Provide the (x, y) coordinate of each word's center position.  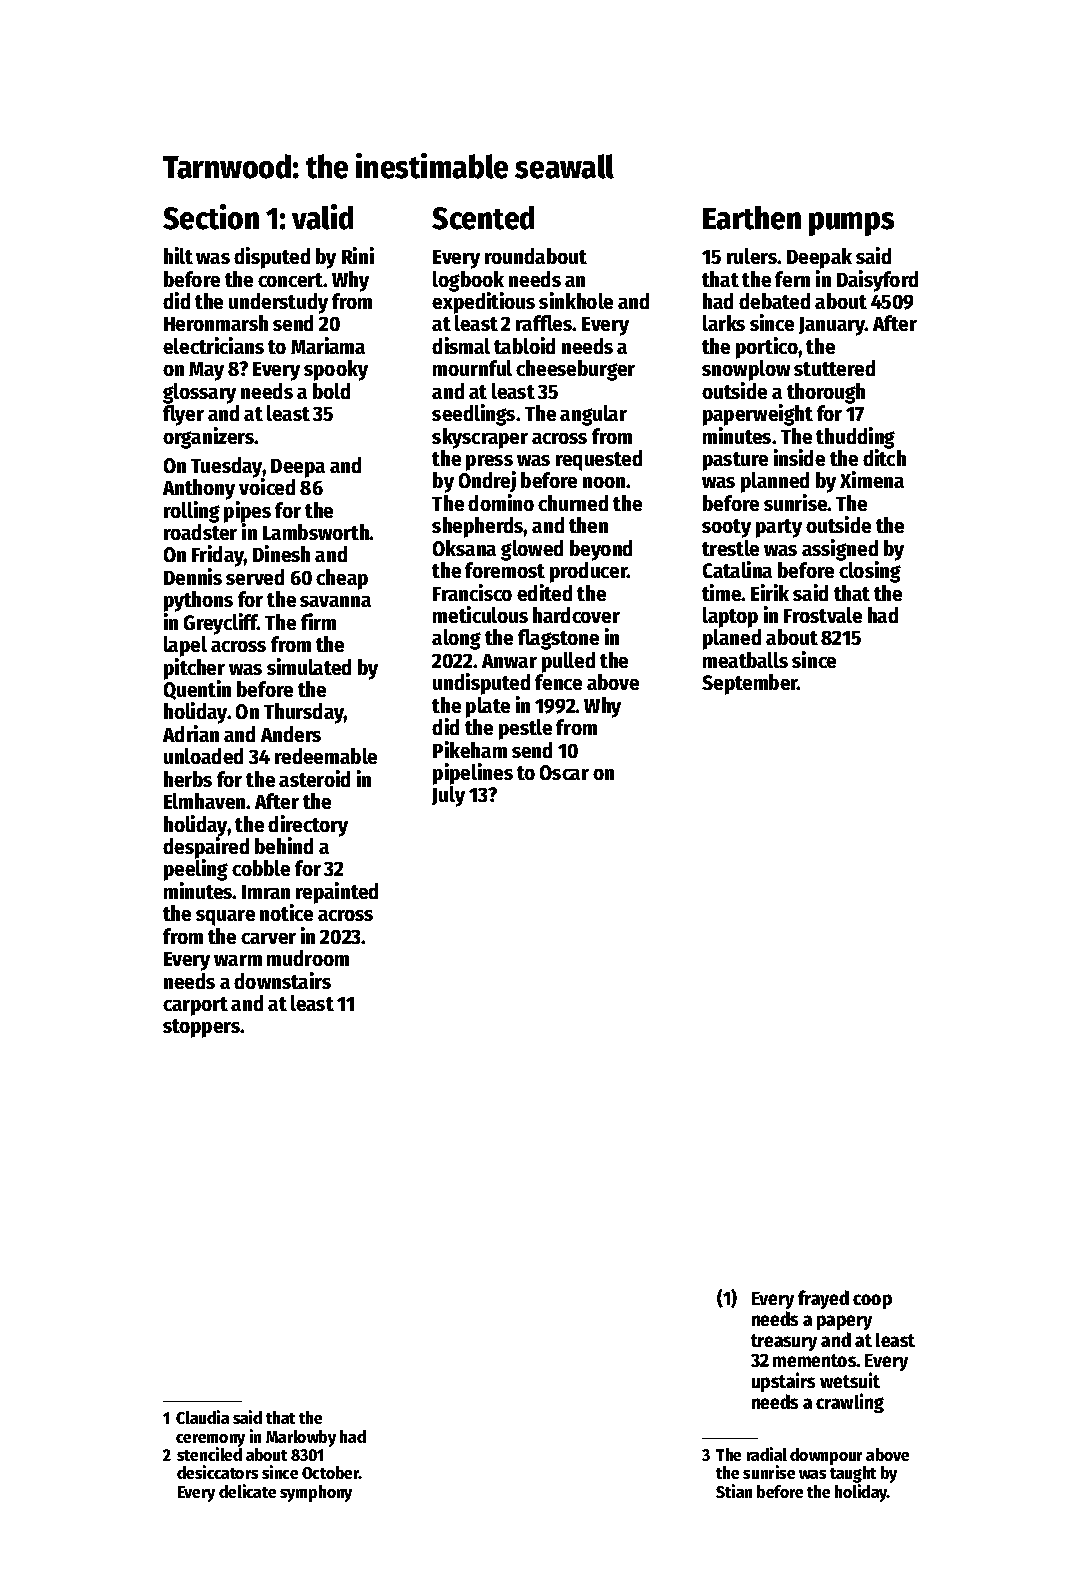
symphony (316, 1493)
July (448, 796)
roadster (200, 532)
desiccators (217, 1472)
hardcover (576, 615)
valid (322, 217)
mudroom (308, 958)
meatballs (745, 660)
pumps (851, 224)
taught (853, 1474)
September (750, 684)
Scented (483, 218)
